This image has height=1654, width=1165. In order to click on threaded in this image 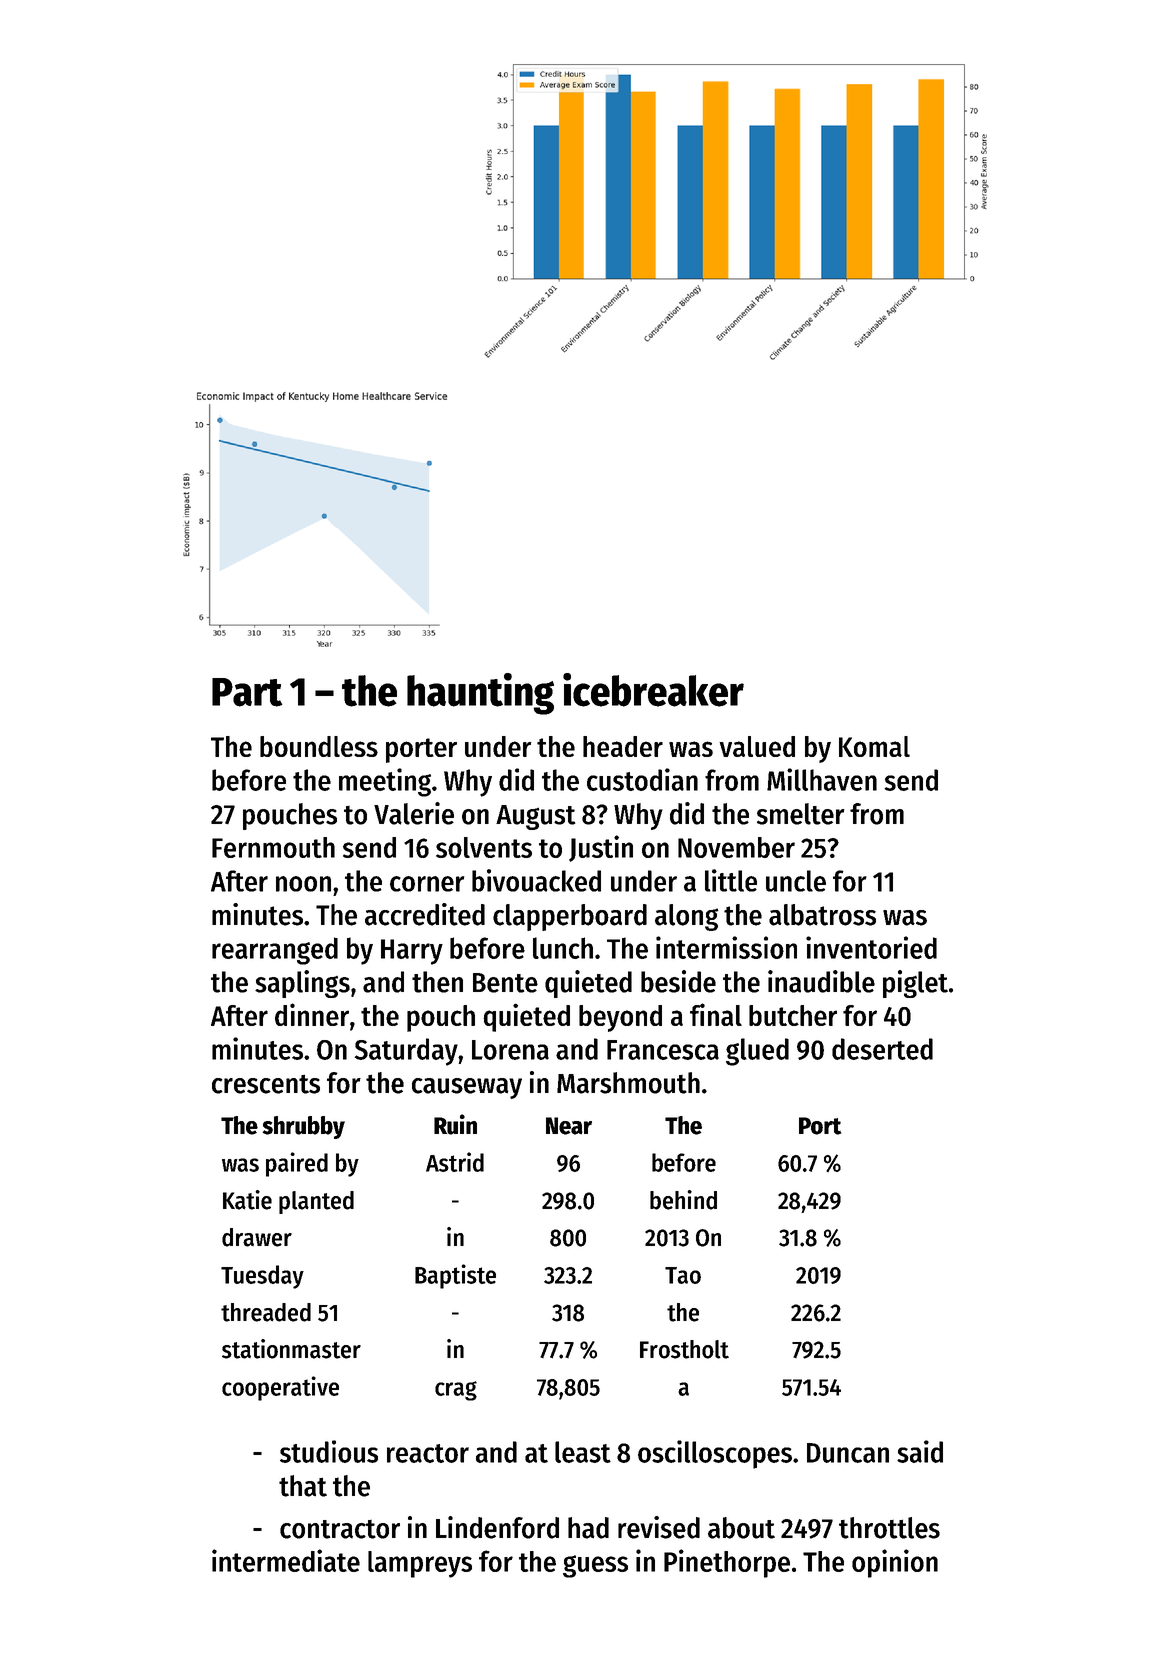, I will do `click(266, 1312)`.
